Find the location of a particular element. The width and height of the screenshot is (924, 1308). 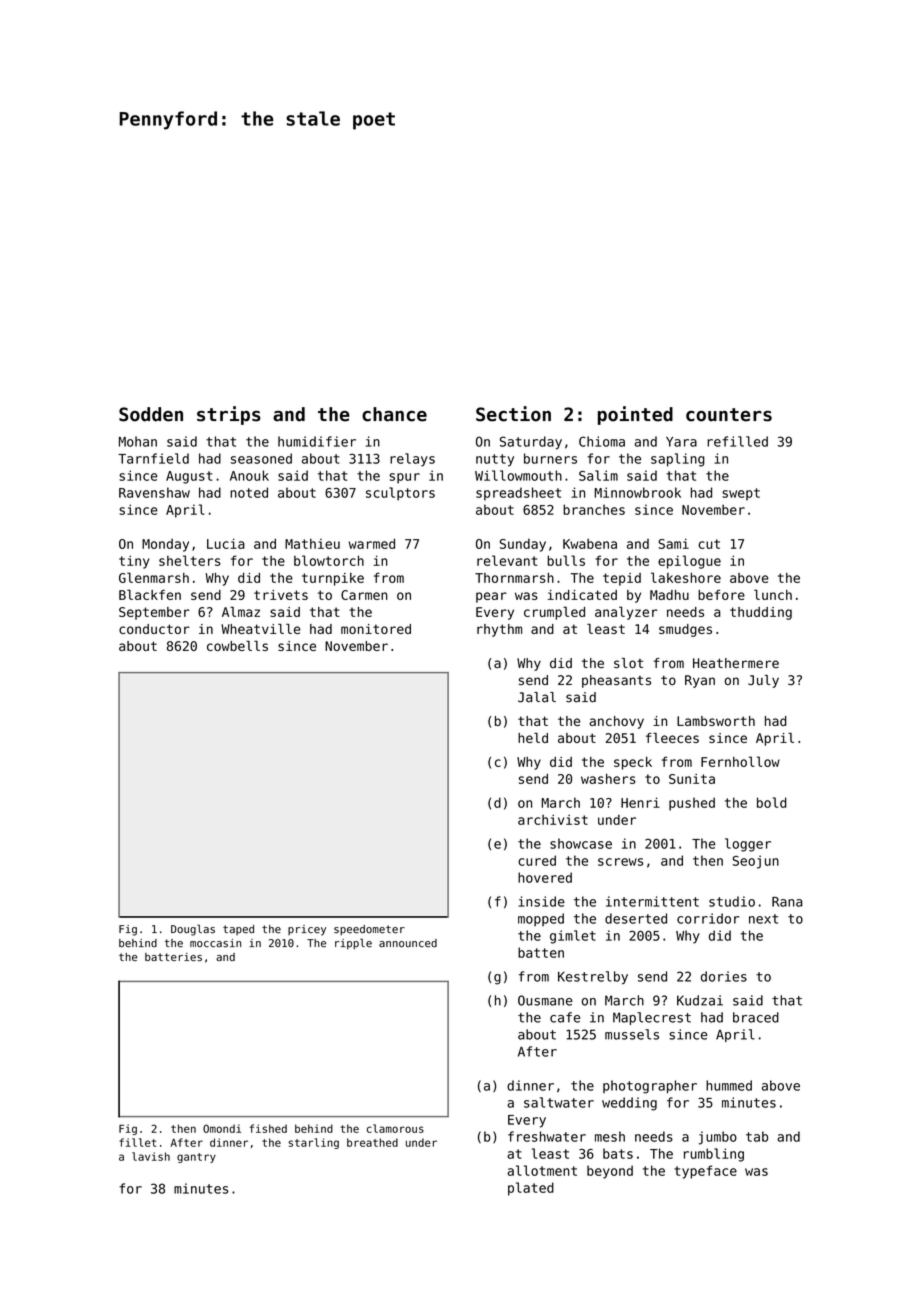

cowbells is located at coordinates (237, 645).
